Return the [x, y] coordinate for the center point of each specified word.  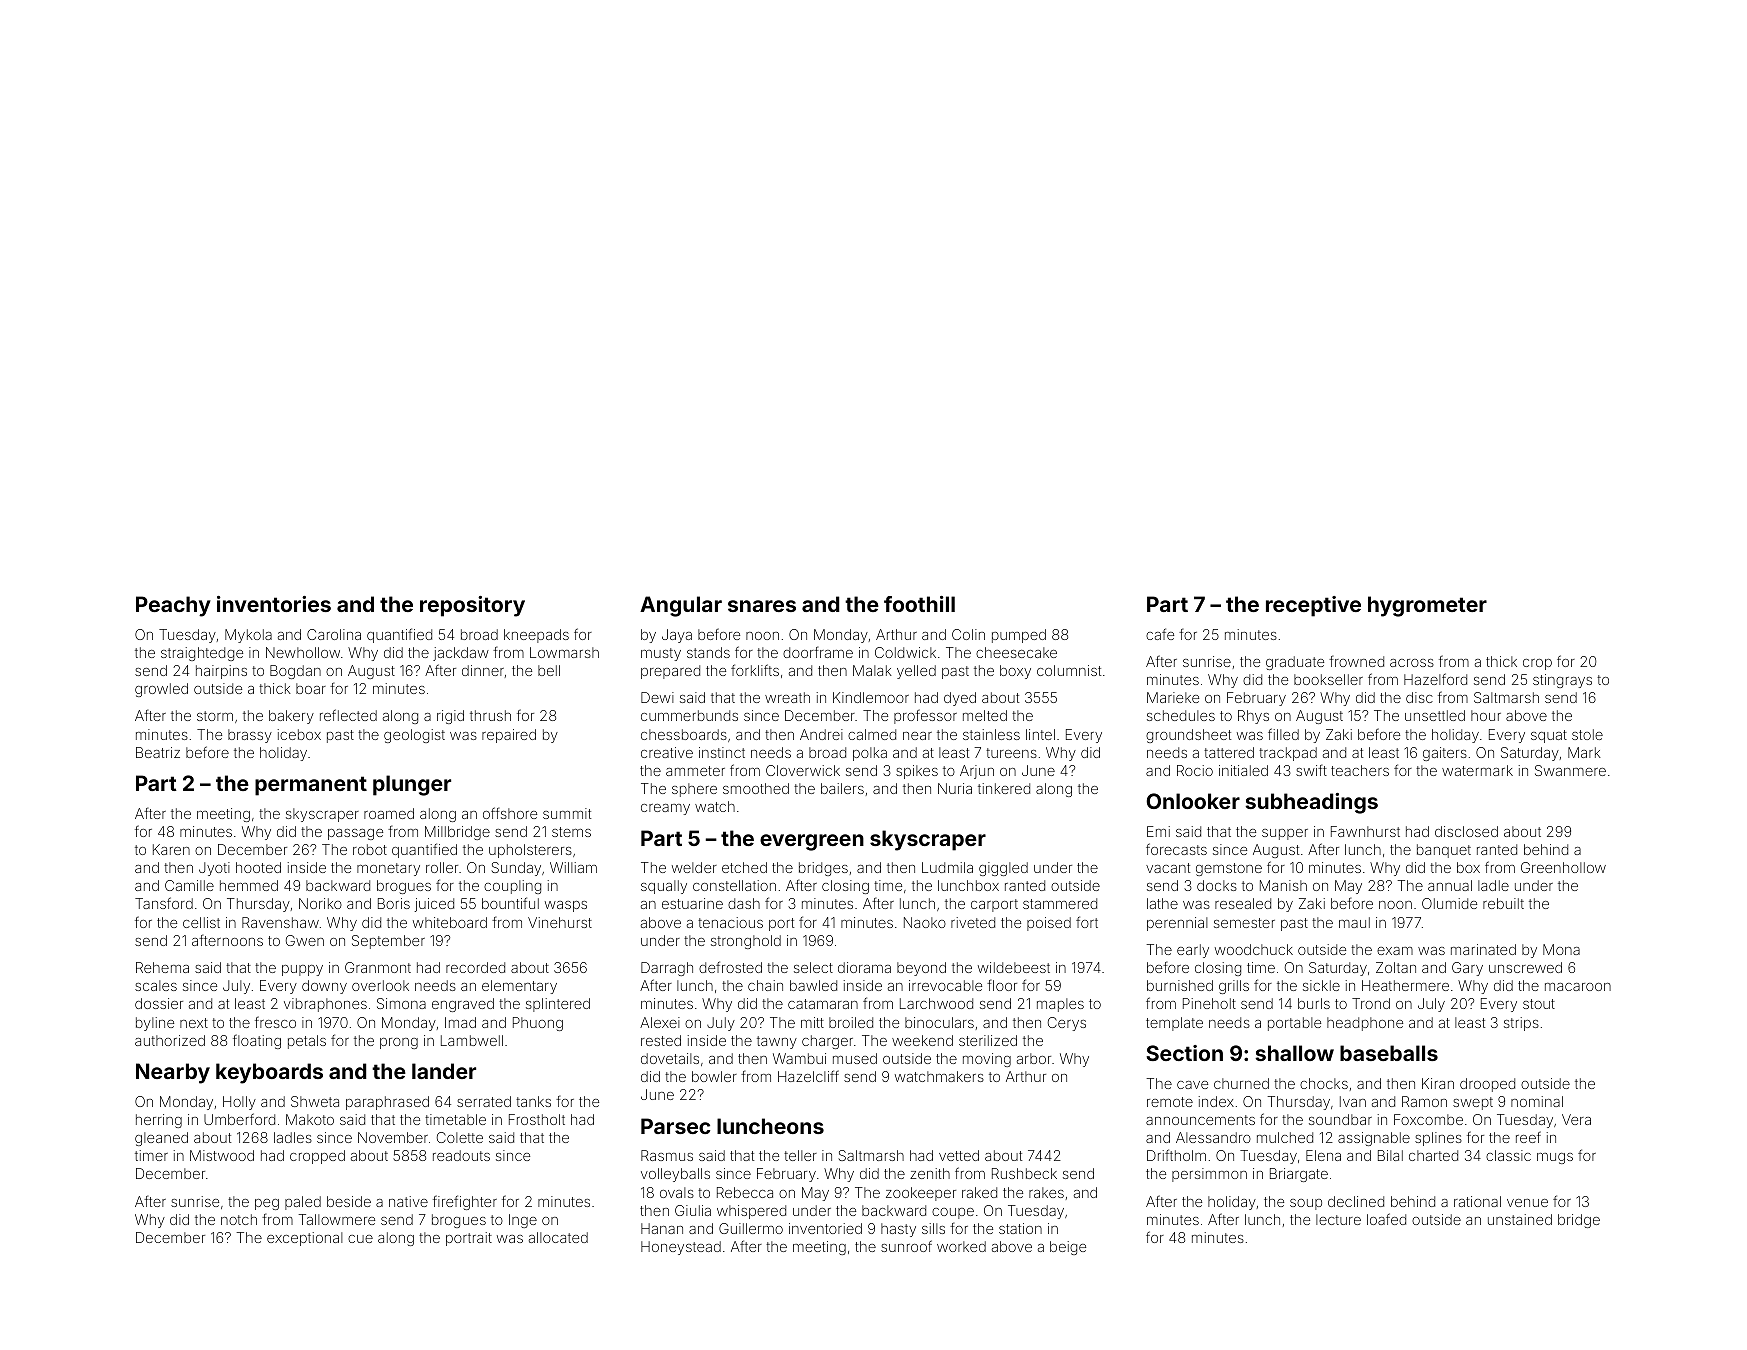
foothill [919, 604]
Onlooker [1193, 801]
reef [1528, 1137]
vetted [959, 1155]
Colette [460, 1137]
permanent [311, 786]
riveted [973, 922]
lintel [1040, 734]
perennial [1177, 924]
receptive [1313, 606]
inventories [274, 604]
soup [1306, 1204]
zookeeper [921, 1194]
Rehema [162, 967]
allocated [558, 1237]
